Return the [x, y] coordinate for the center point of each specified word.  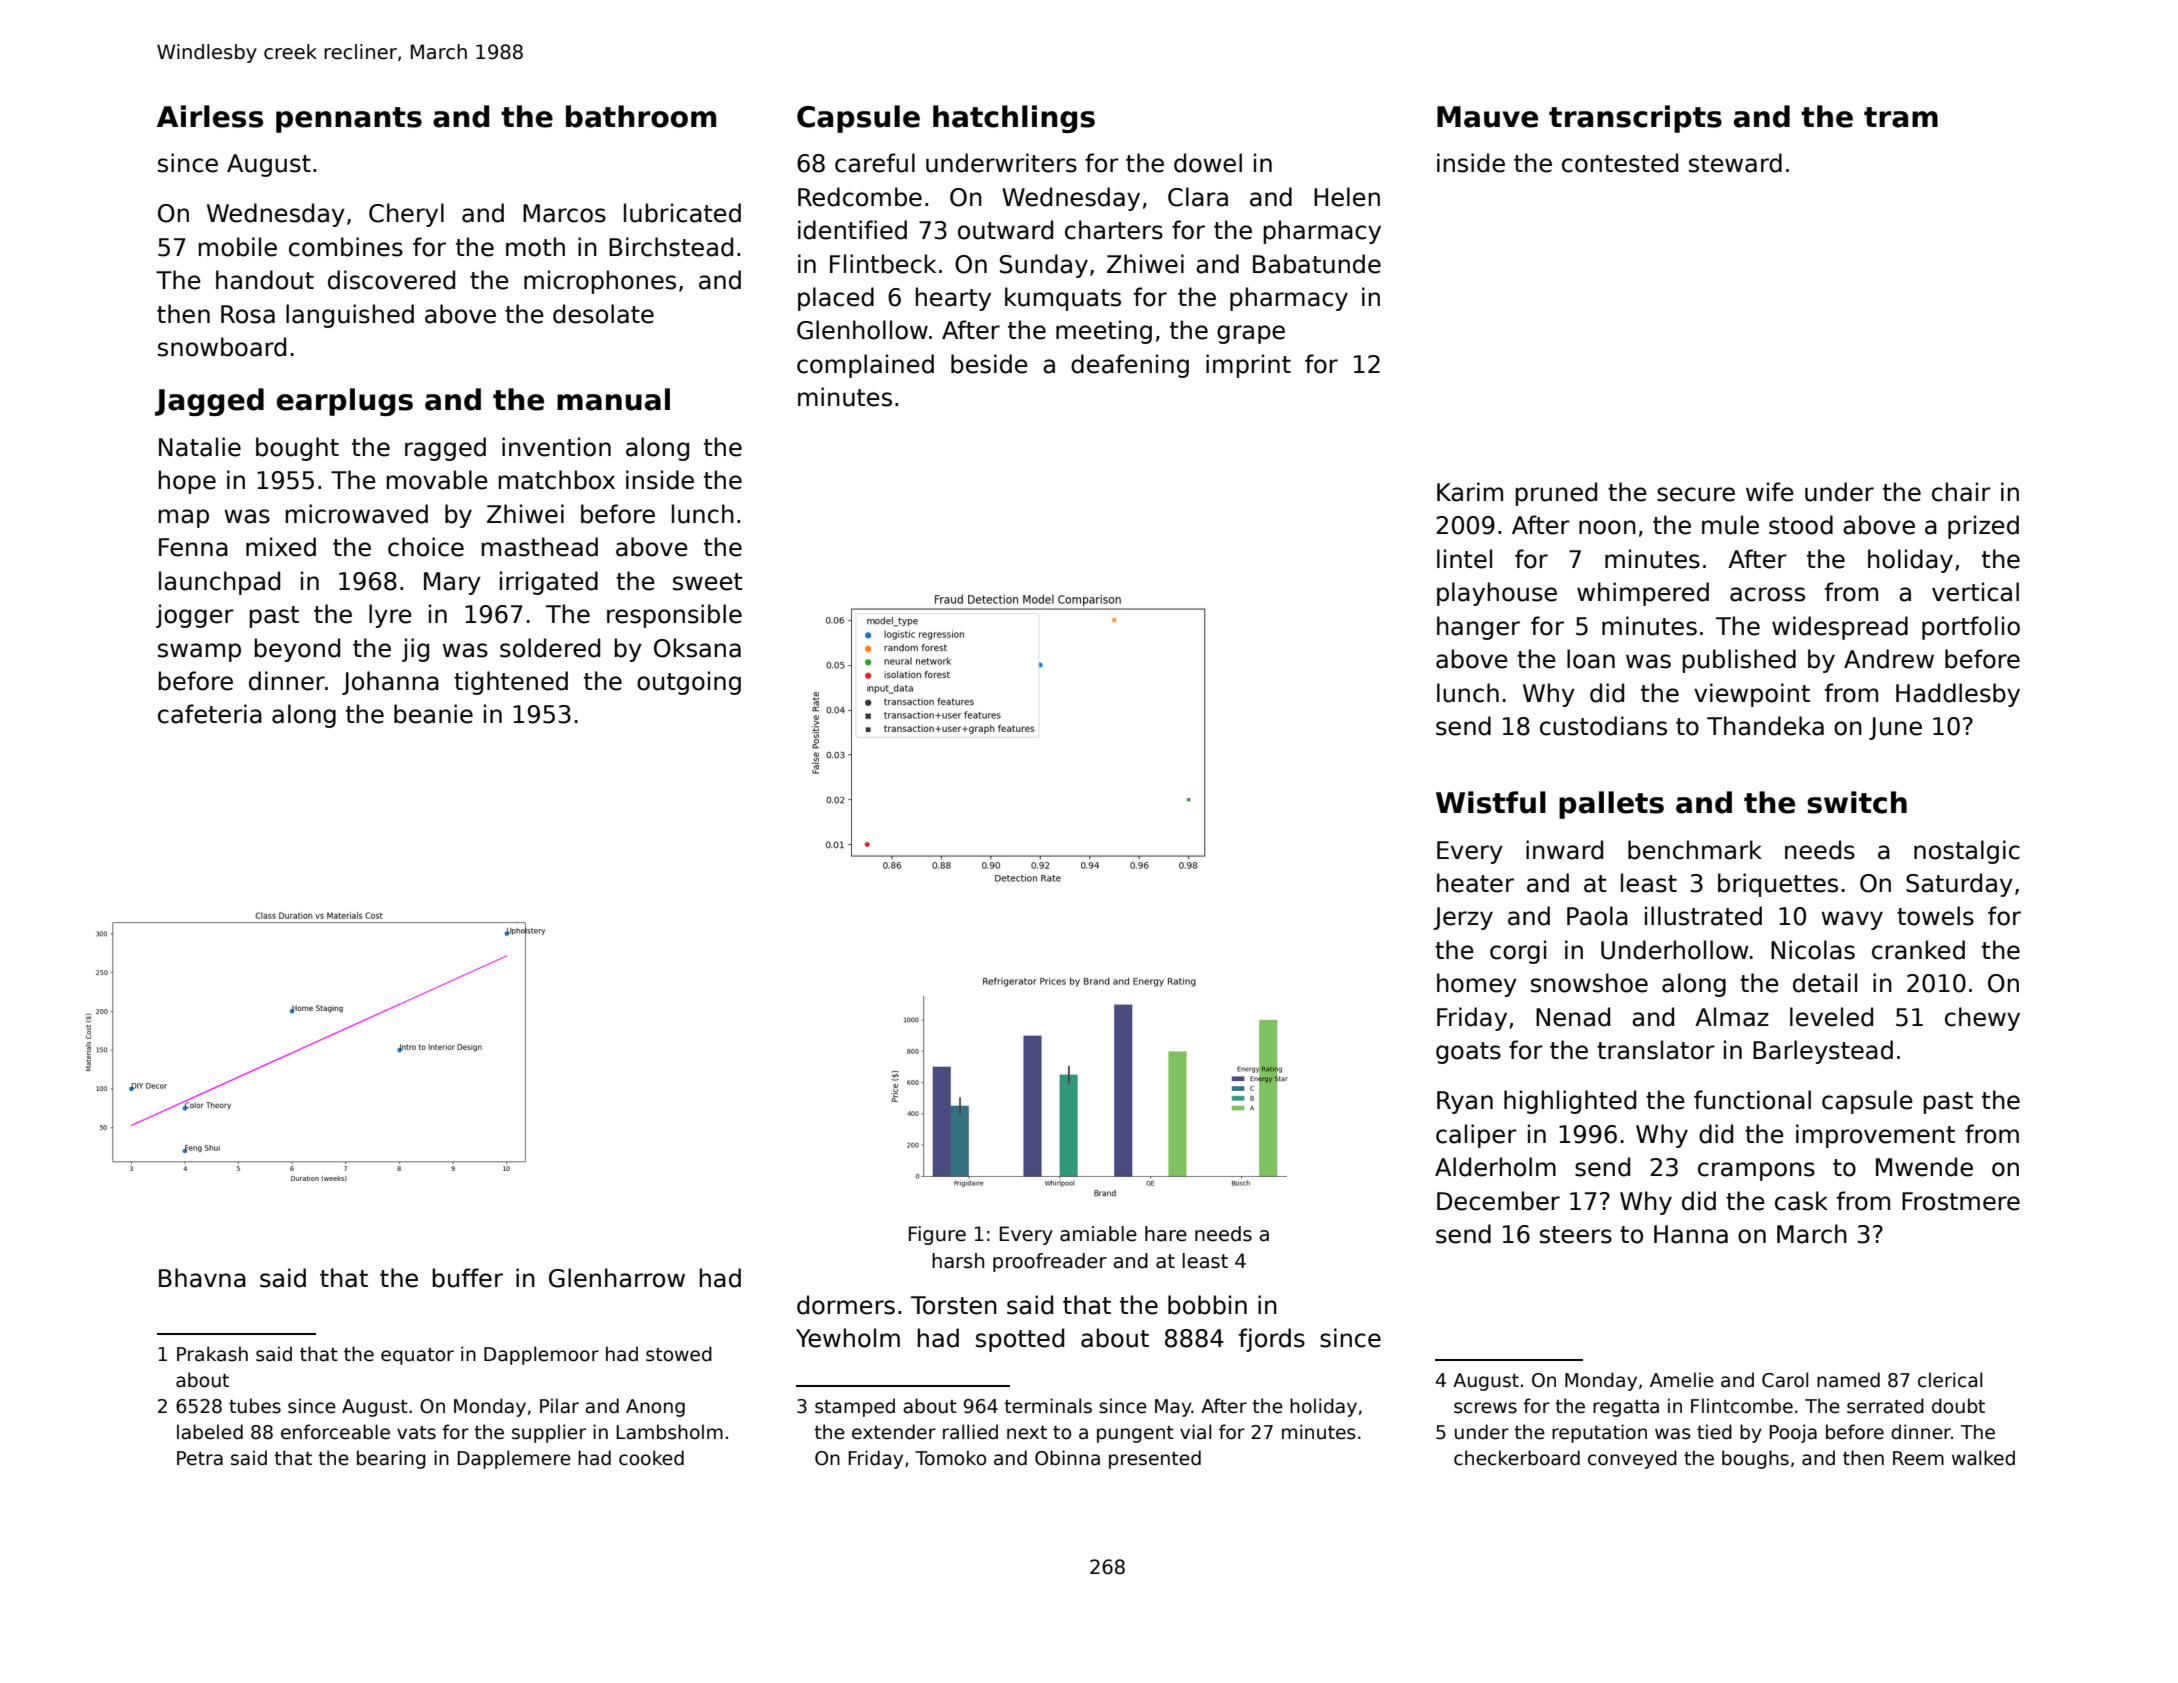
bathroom [641, 116]
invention [556, 447]
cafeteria [210, 714]
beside [989, 364]
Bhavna [202, 1278]
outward [1005, 230]
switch [1857, 802]
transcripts [1635, 119]
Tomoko [950, 1458]
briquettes [1778, 885]
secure [1696, 494]
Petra [200, 1458]
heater [1475, 883]
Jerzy [1463, 918]
